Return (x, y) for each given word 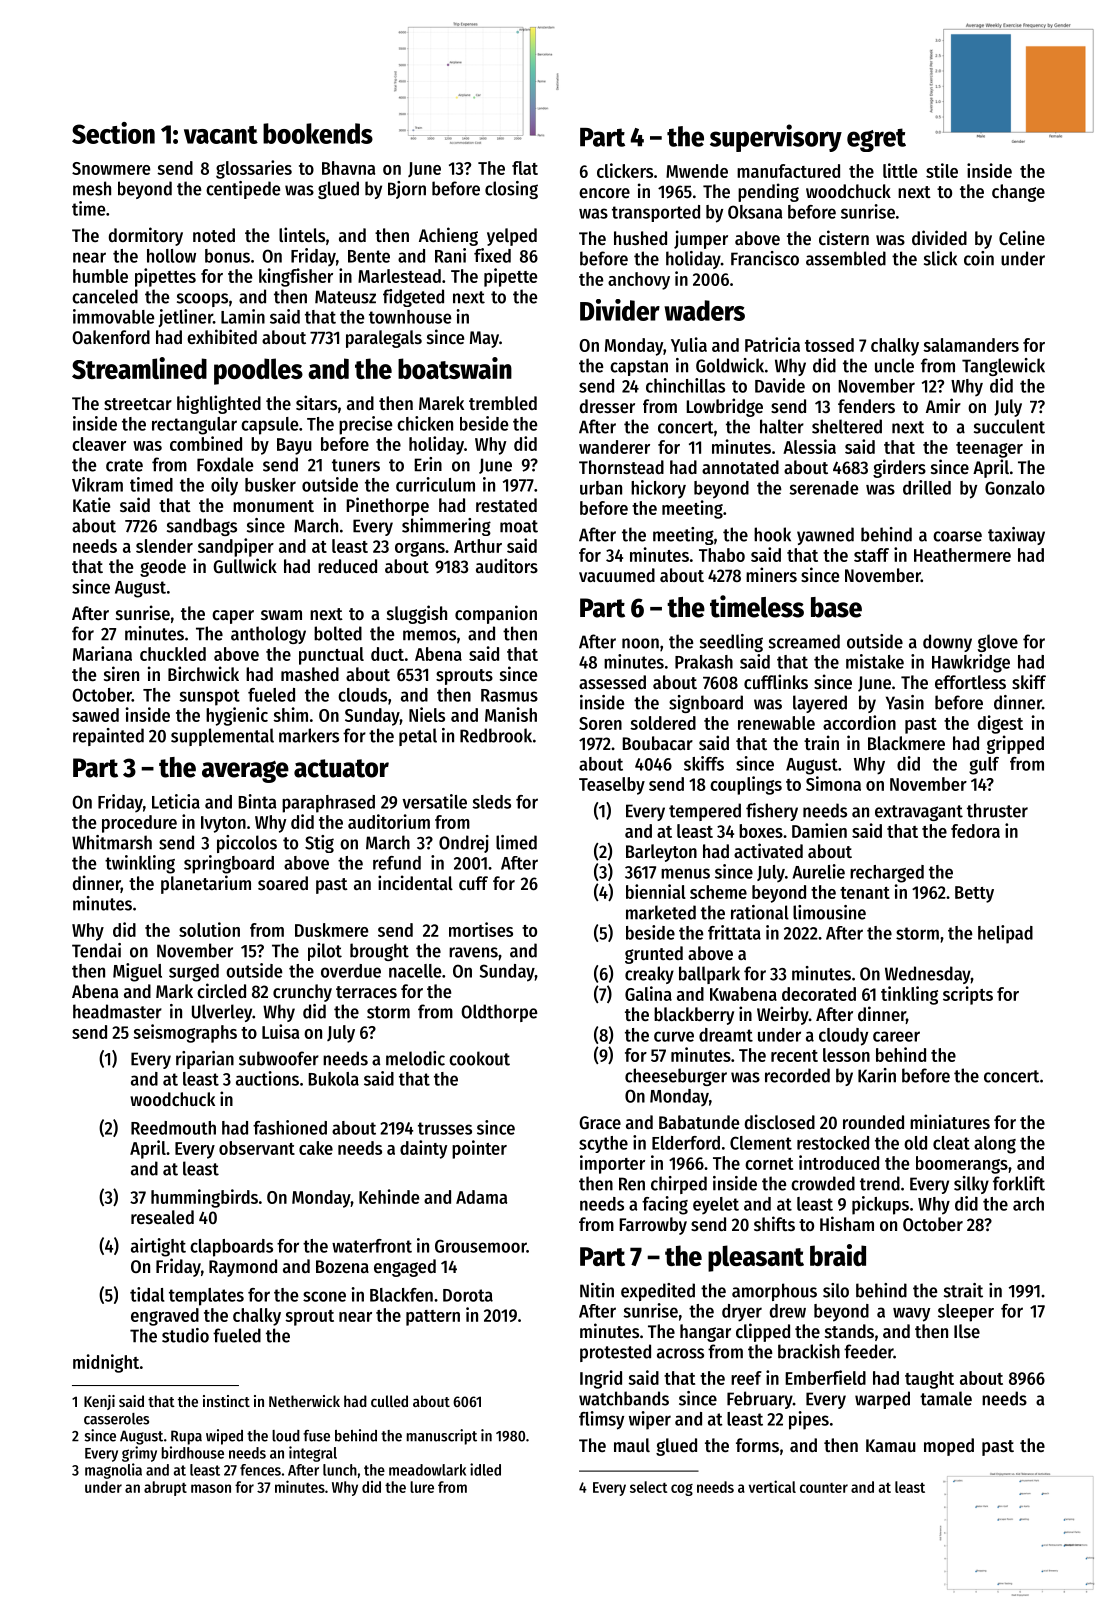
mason (211, 1488)
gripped (1015, 744)
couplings (746, 785)
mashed (310, 674)
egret (876, 140)
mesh (92, 188)
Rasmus (509, 695)
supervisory (776, 138)
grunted (654, 955)
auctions (267, 1078)
